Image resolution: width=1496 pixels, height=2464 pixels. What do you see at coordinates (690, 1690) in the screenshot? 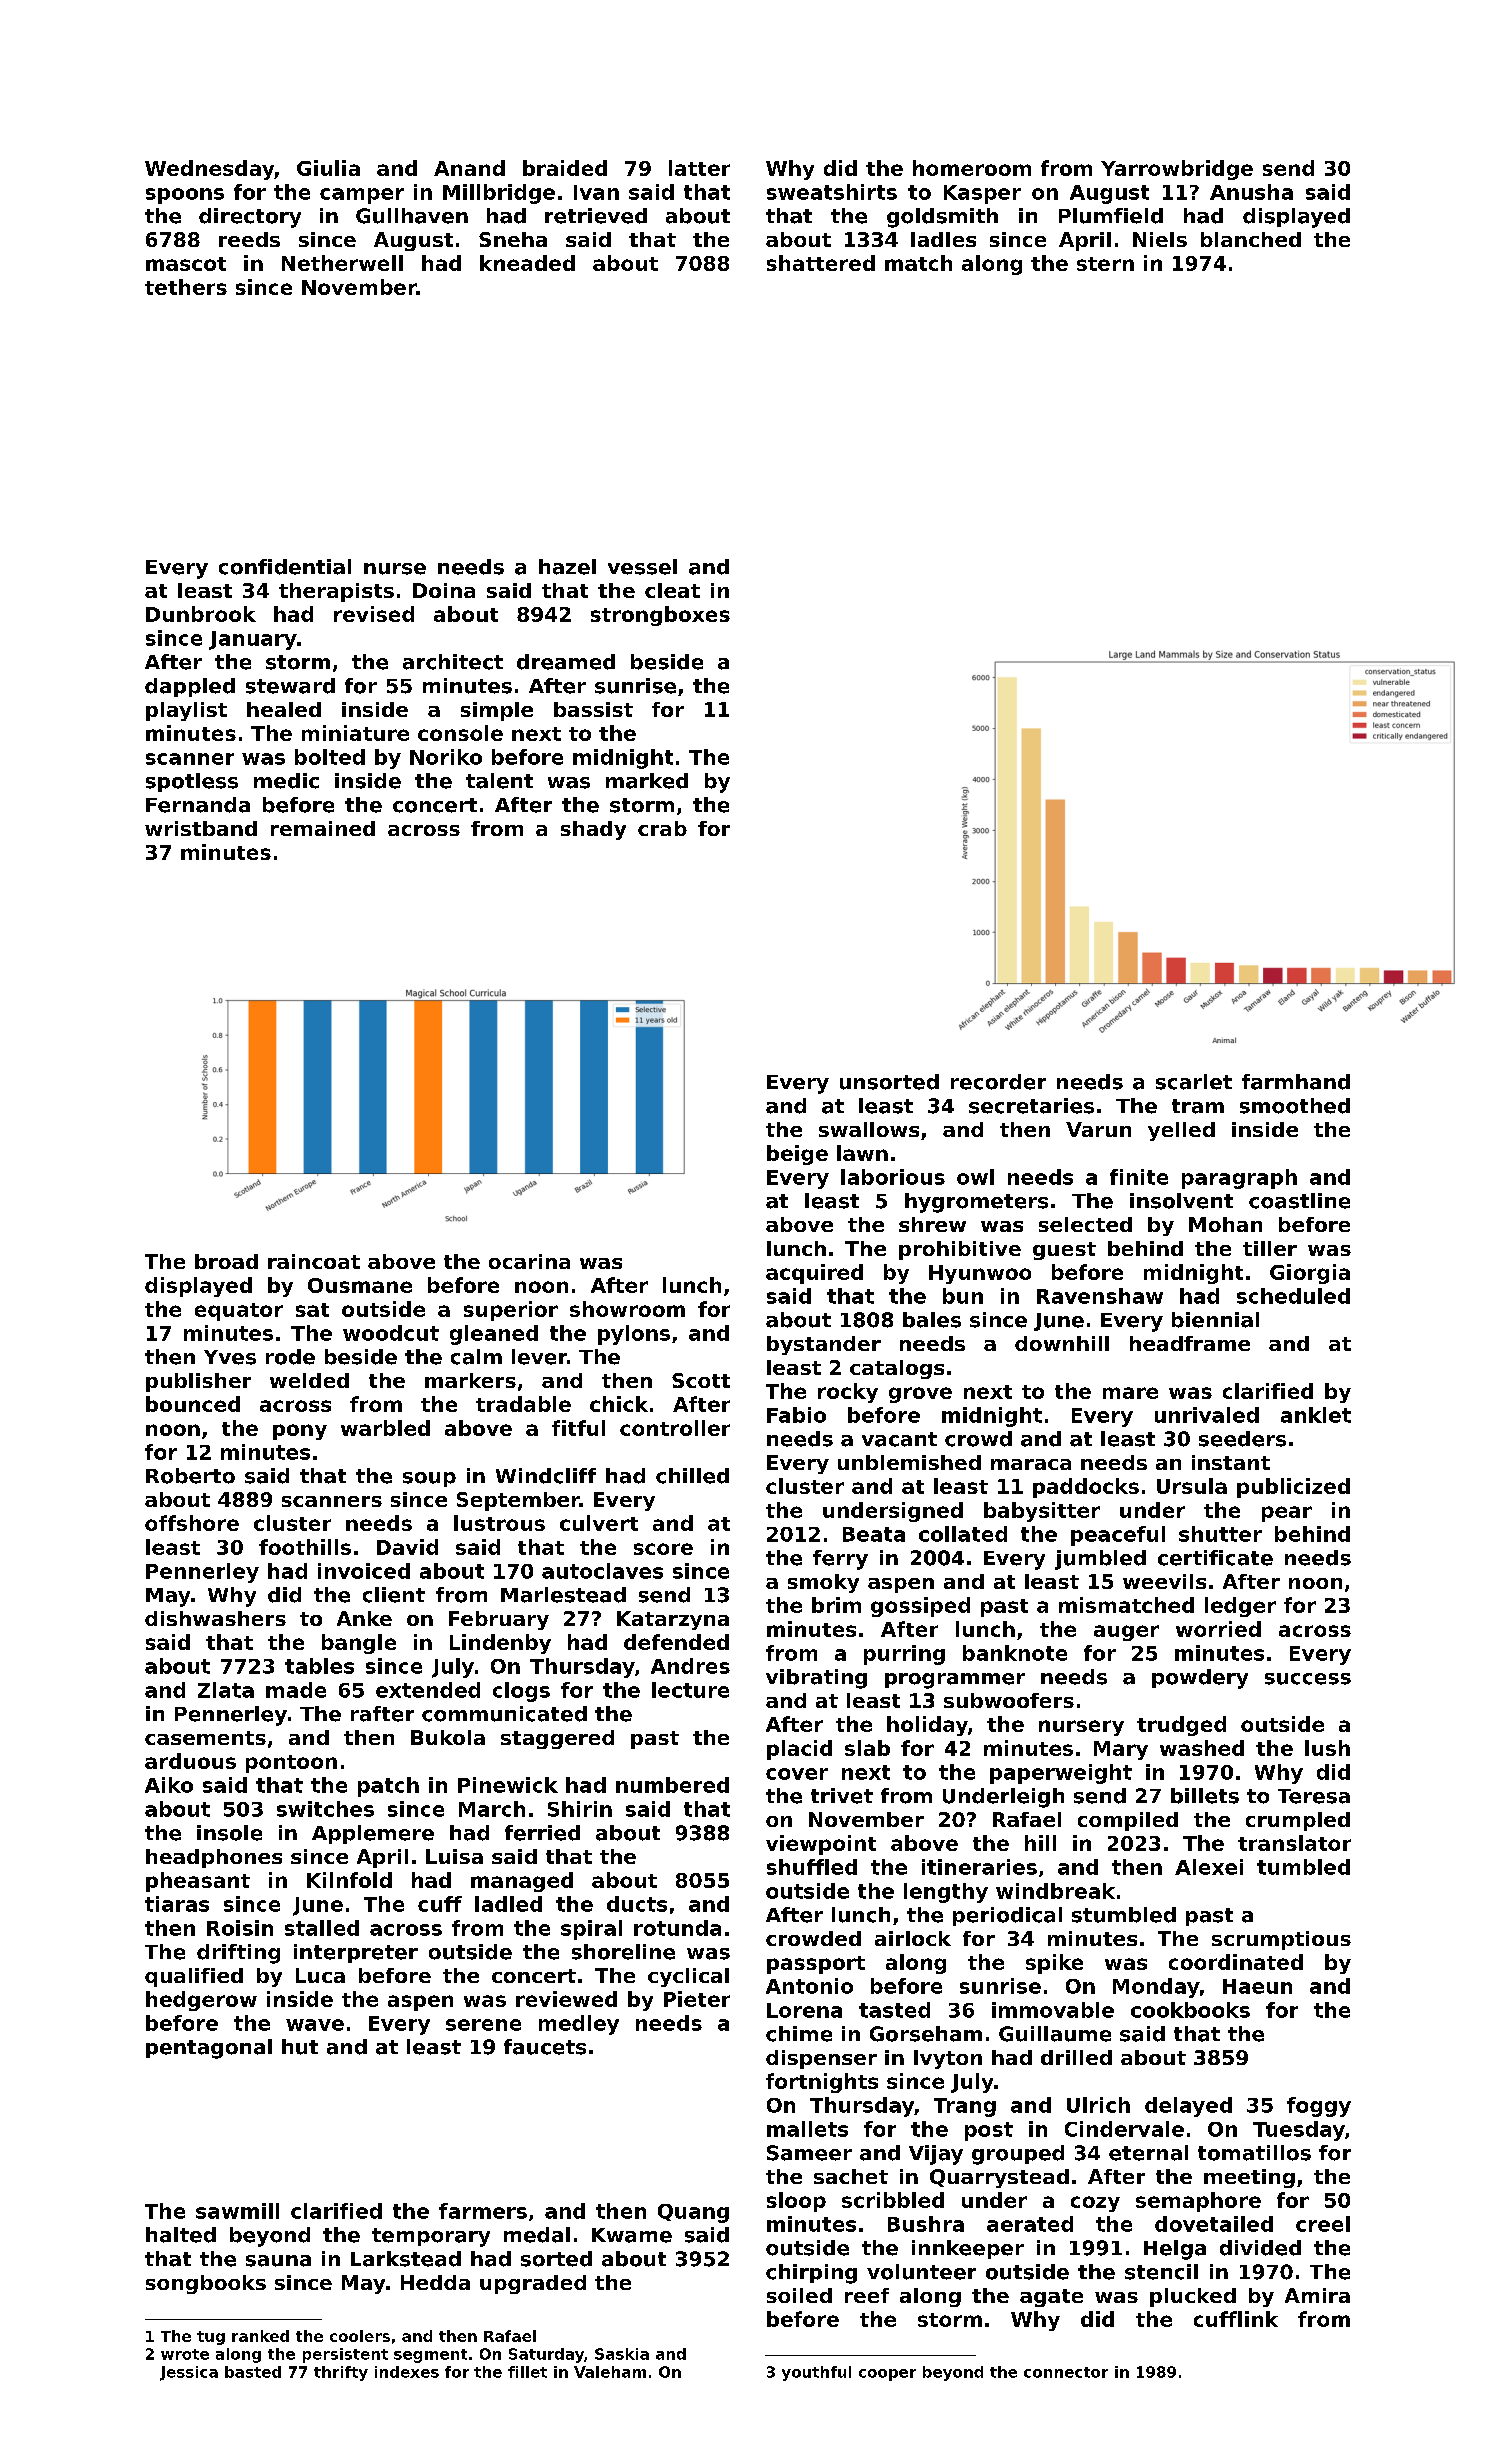
I see `lecture` at bounding box center [690, 1690].
